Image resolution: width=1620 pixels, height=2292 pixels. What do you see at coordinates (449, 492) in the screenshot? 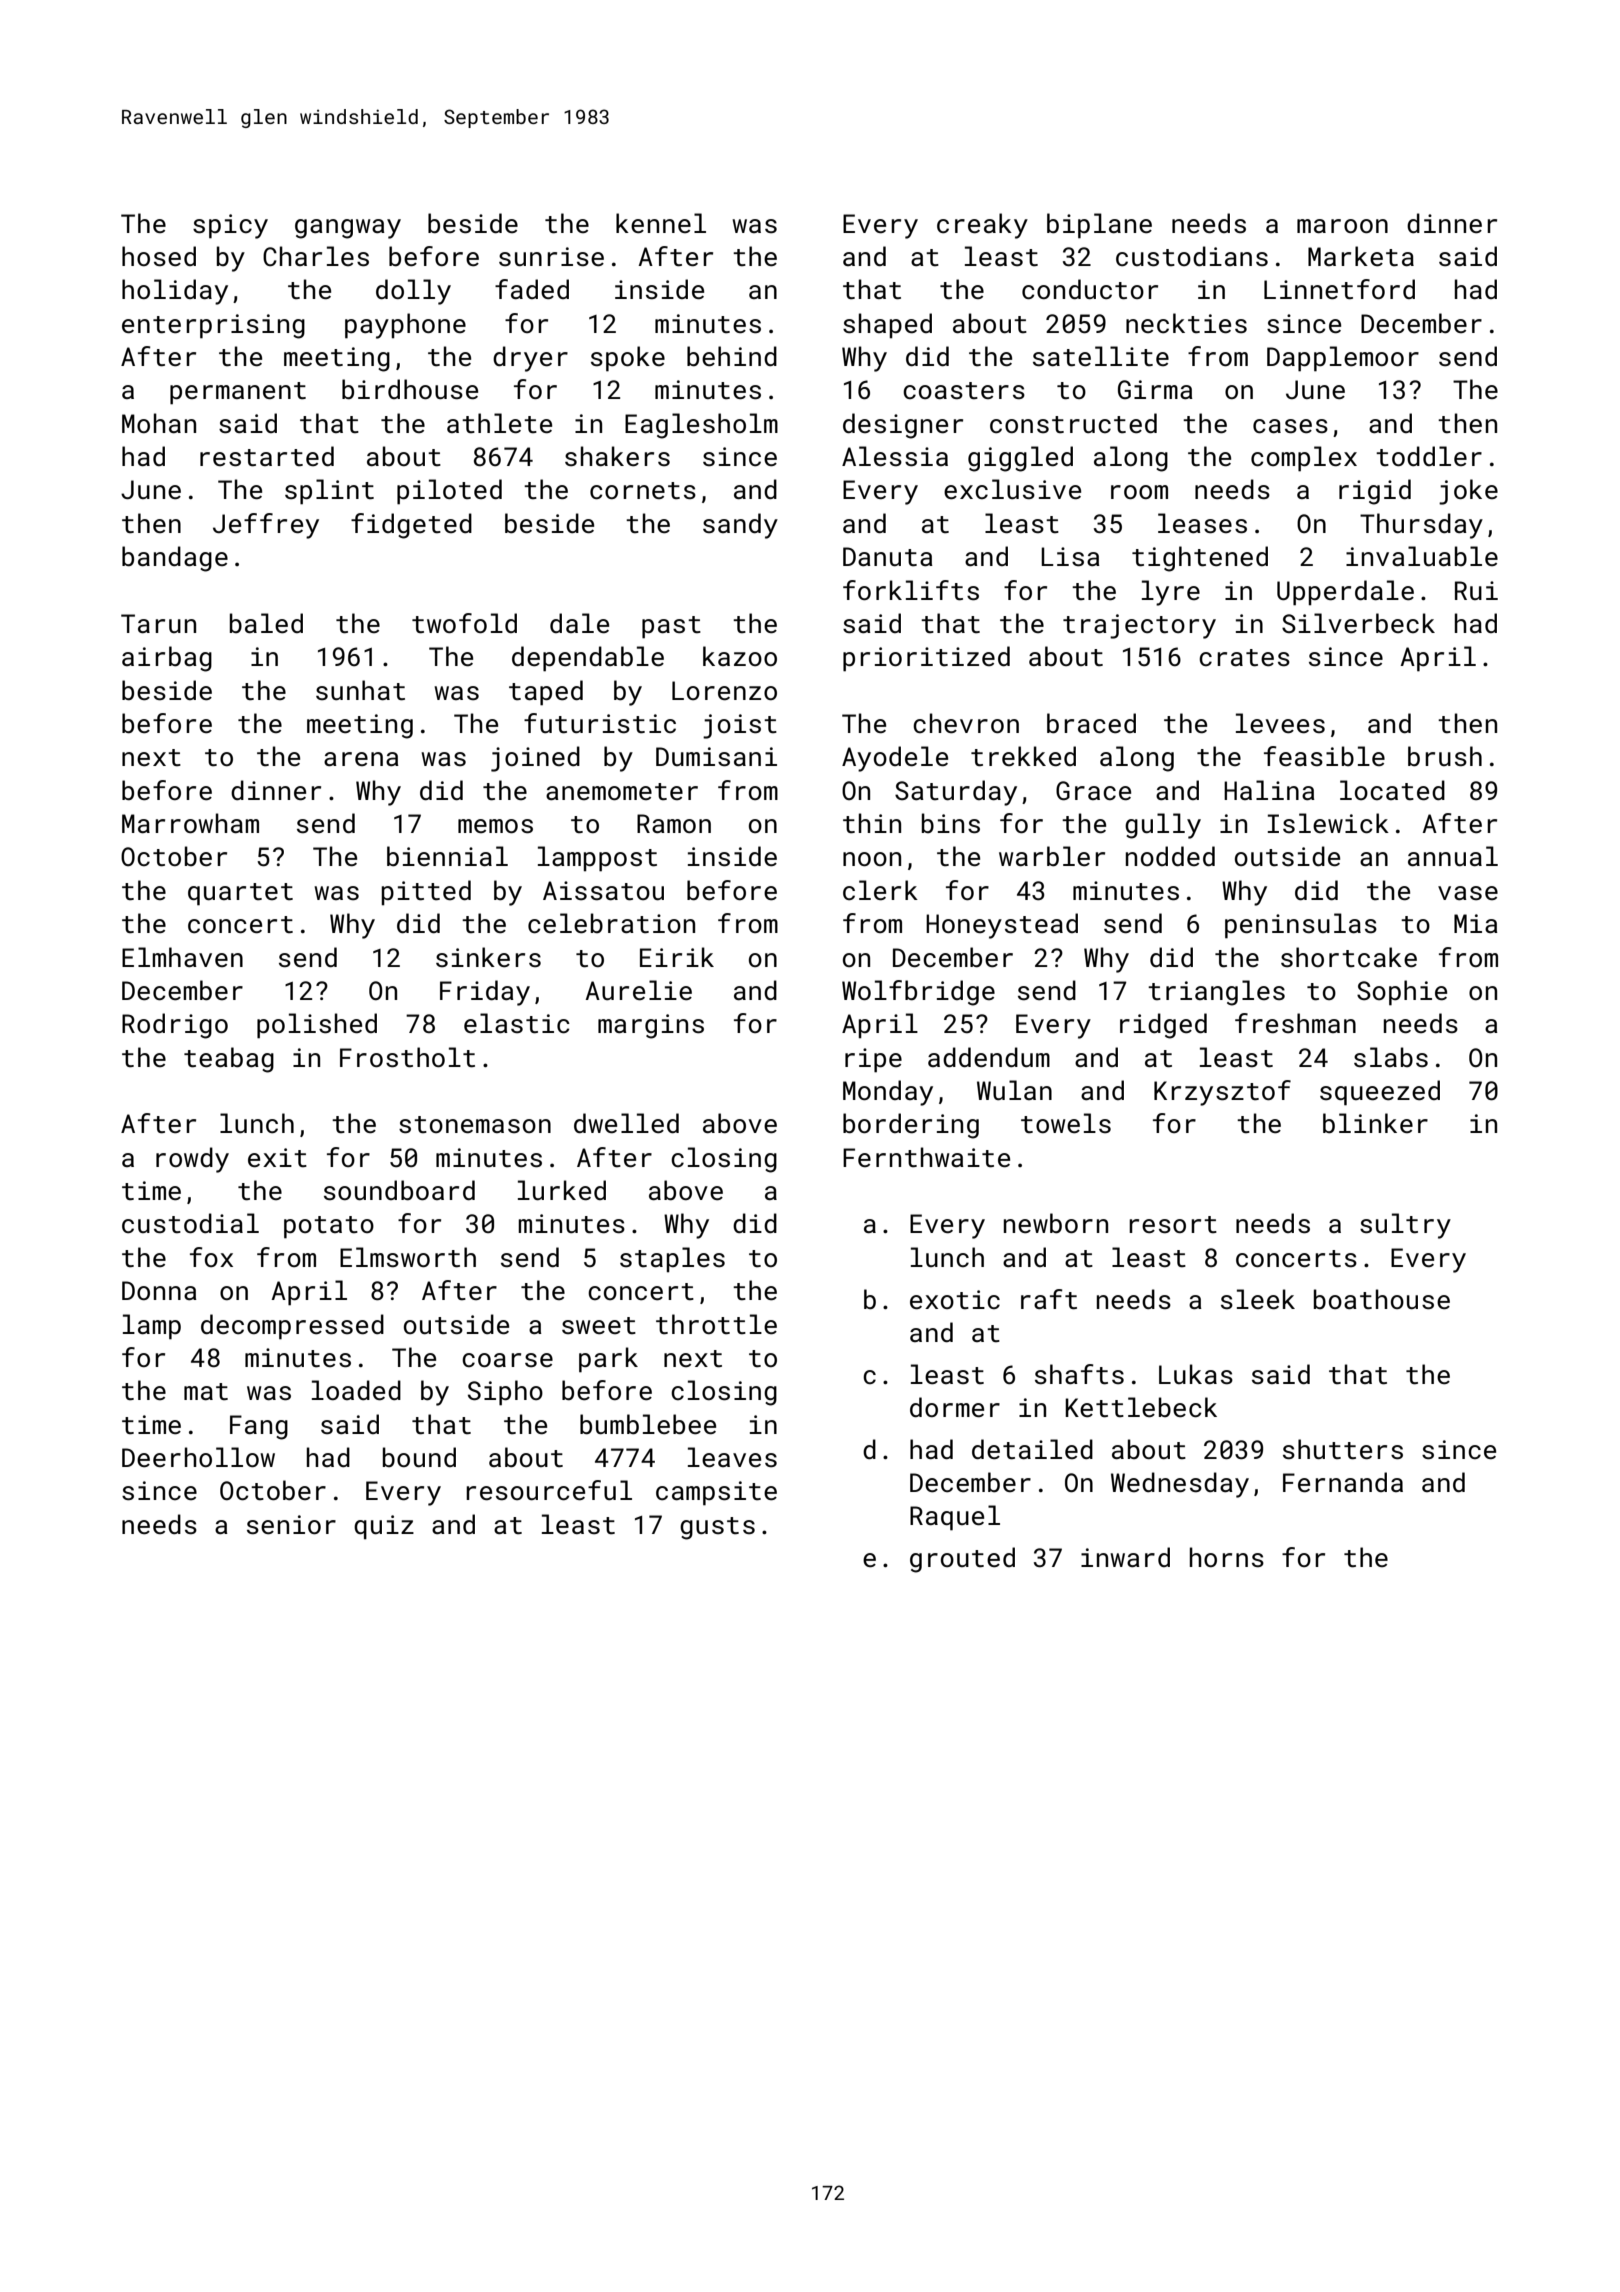
I see `piloted` at bounding box center [449, 492].
